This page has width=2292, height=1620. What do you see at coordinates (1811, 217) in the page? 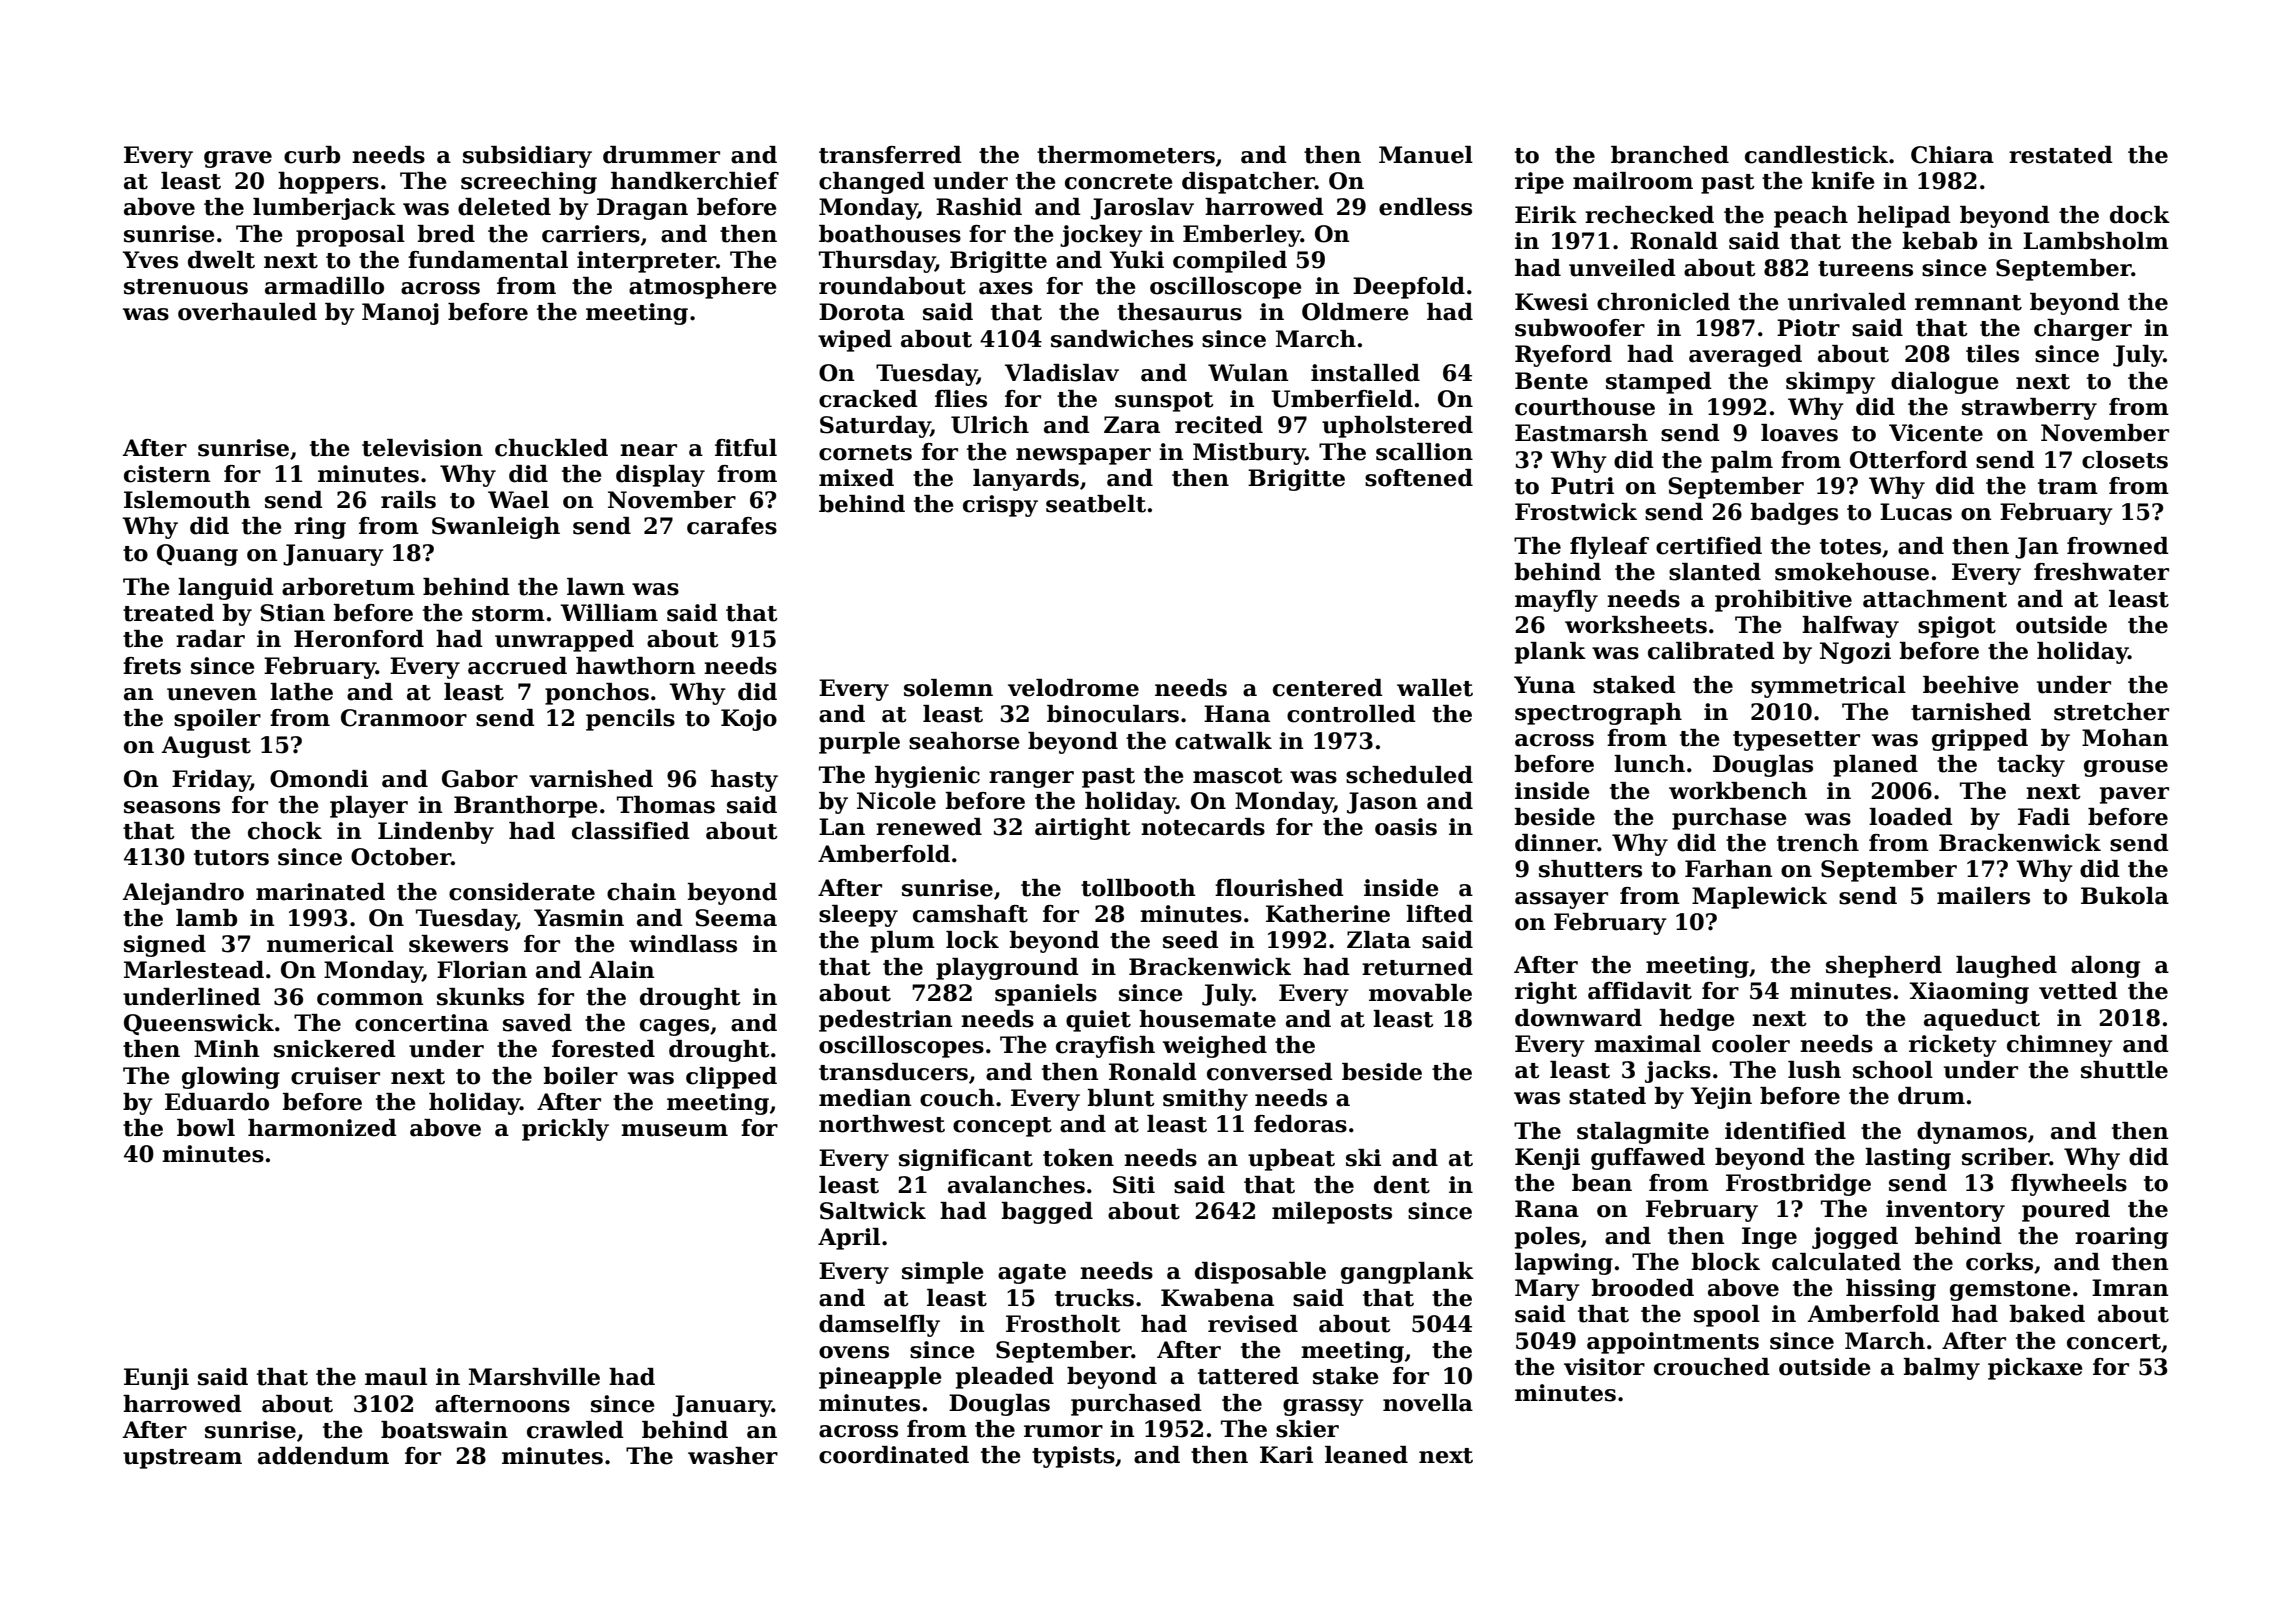
I see `peach` at bounding box center [1811, 217].
